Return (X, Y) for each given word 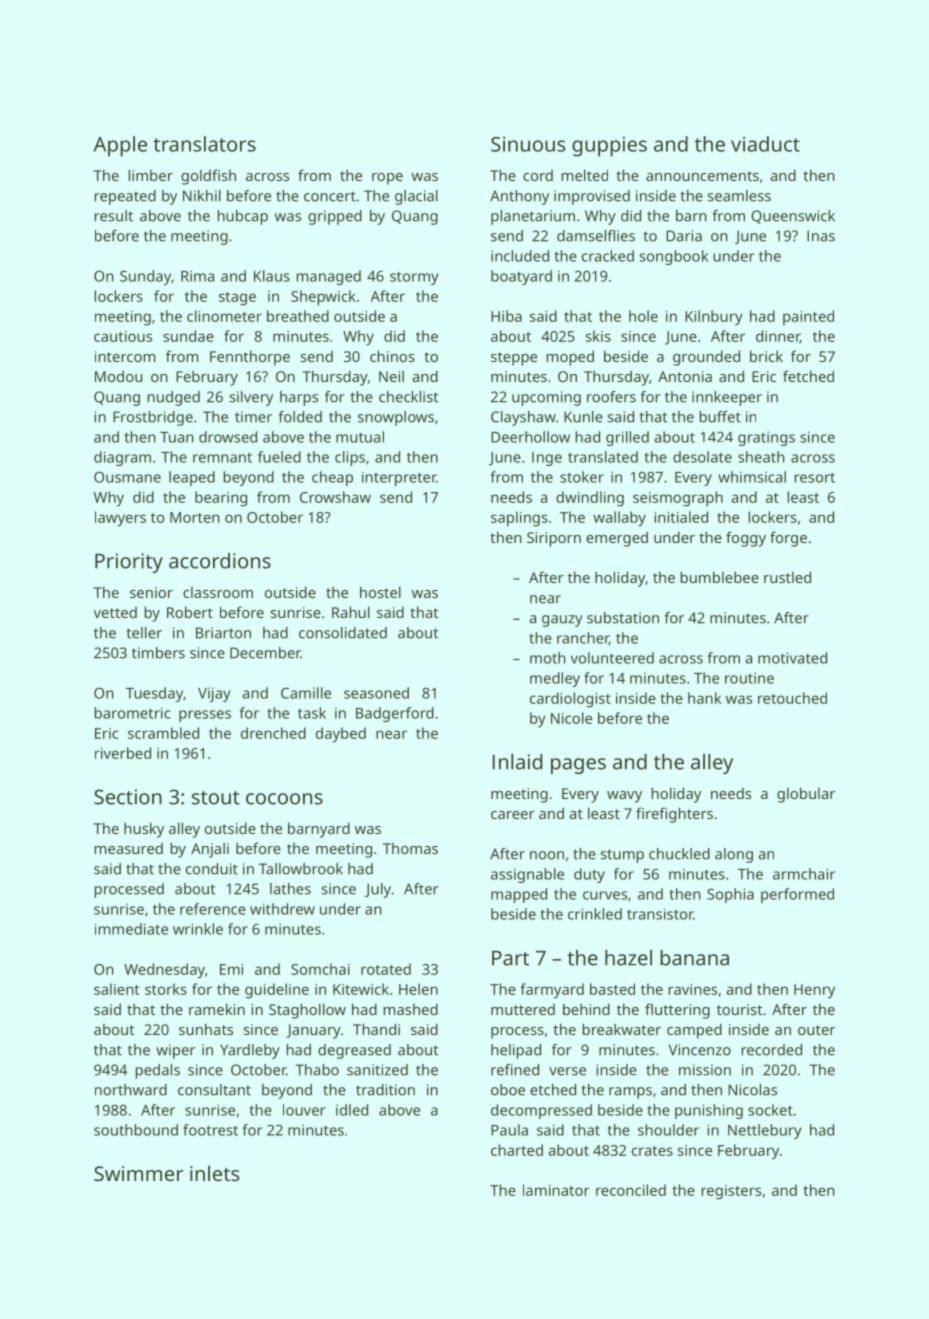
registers (731, 1192)
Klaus (272, 276)
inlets (214, 1173)
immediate (131, 929)
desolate (702, 457)
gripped (335, 217)
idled (352, 1110)
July (378, 890)
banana (694, 958)
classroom (218, 592)
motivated (792, 658)
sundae (188, 336)
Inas (821, 236)
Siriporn (554, 539)
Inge (547, 459)
